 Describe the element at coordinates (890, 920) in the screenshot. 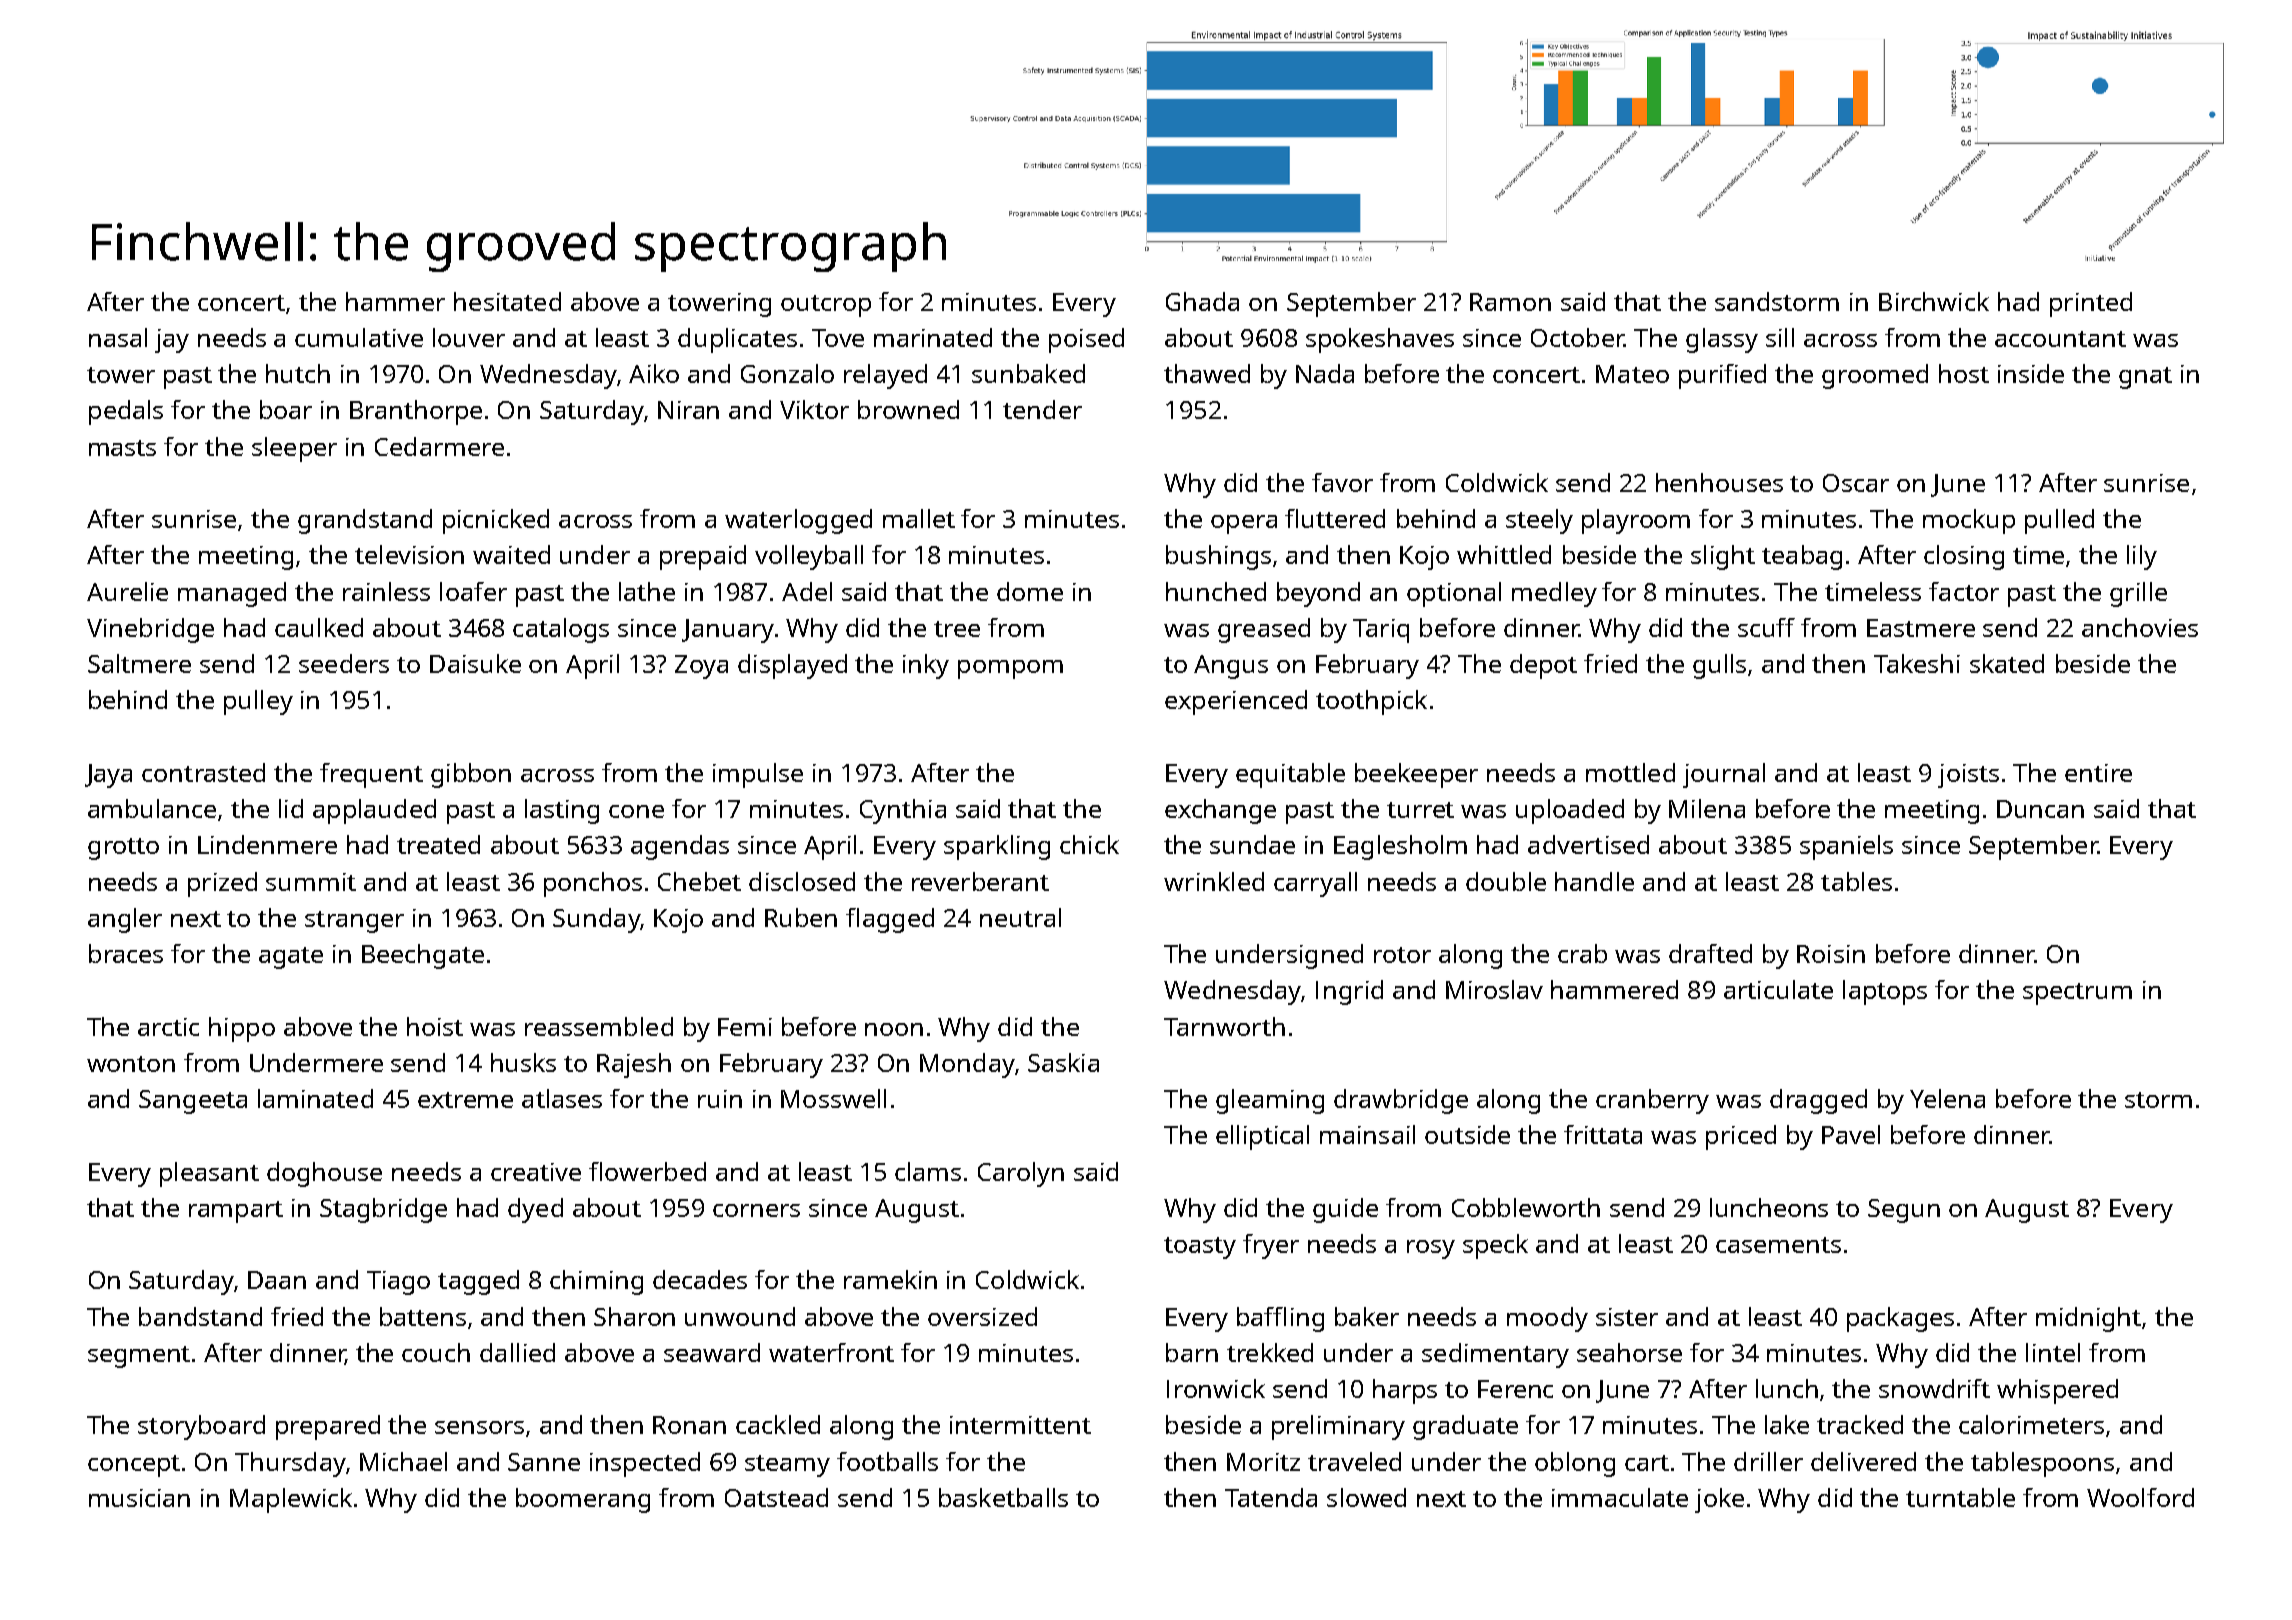

I see `flagged` at that location.
